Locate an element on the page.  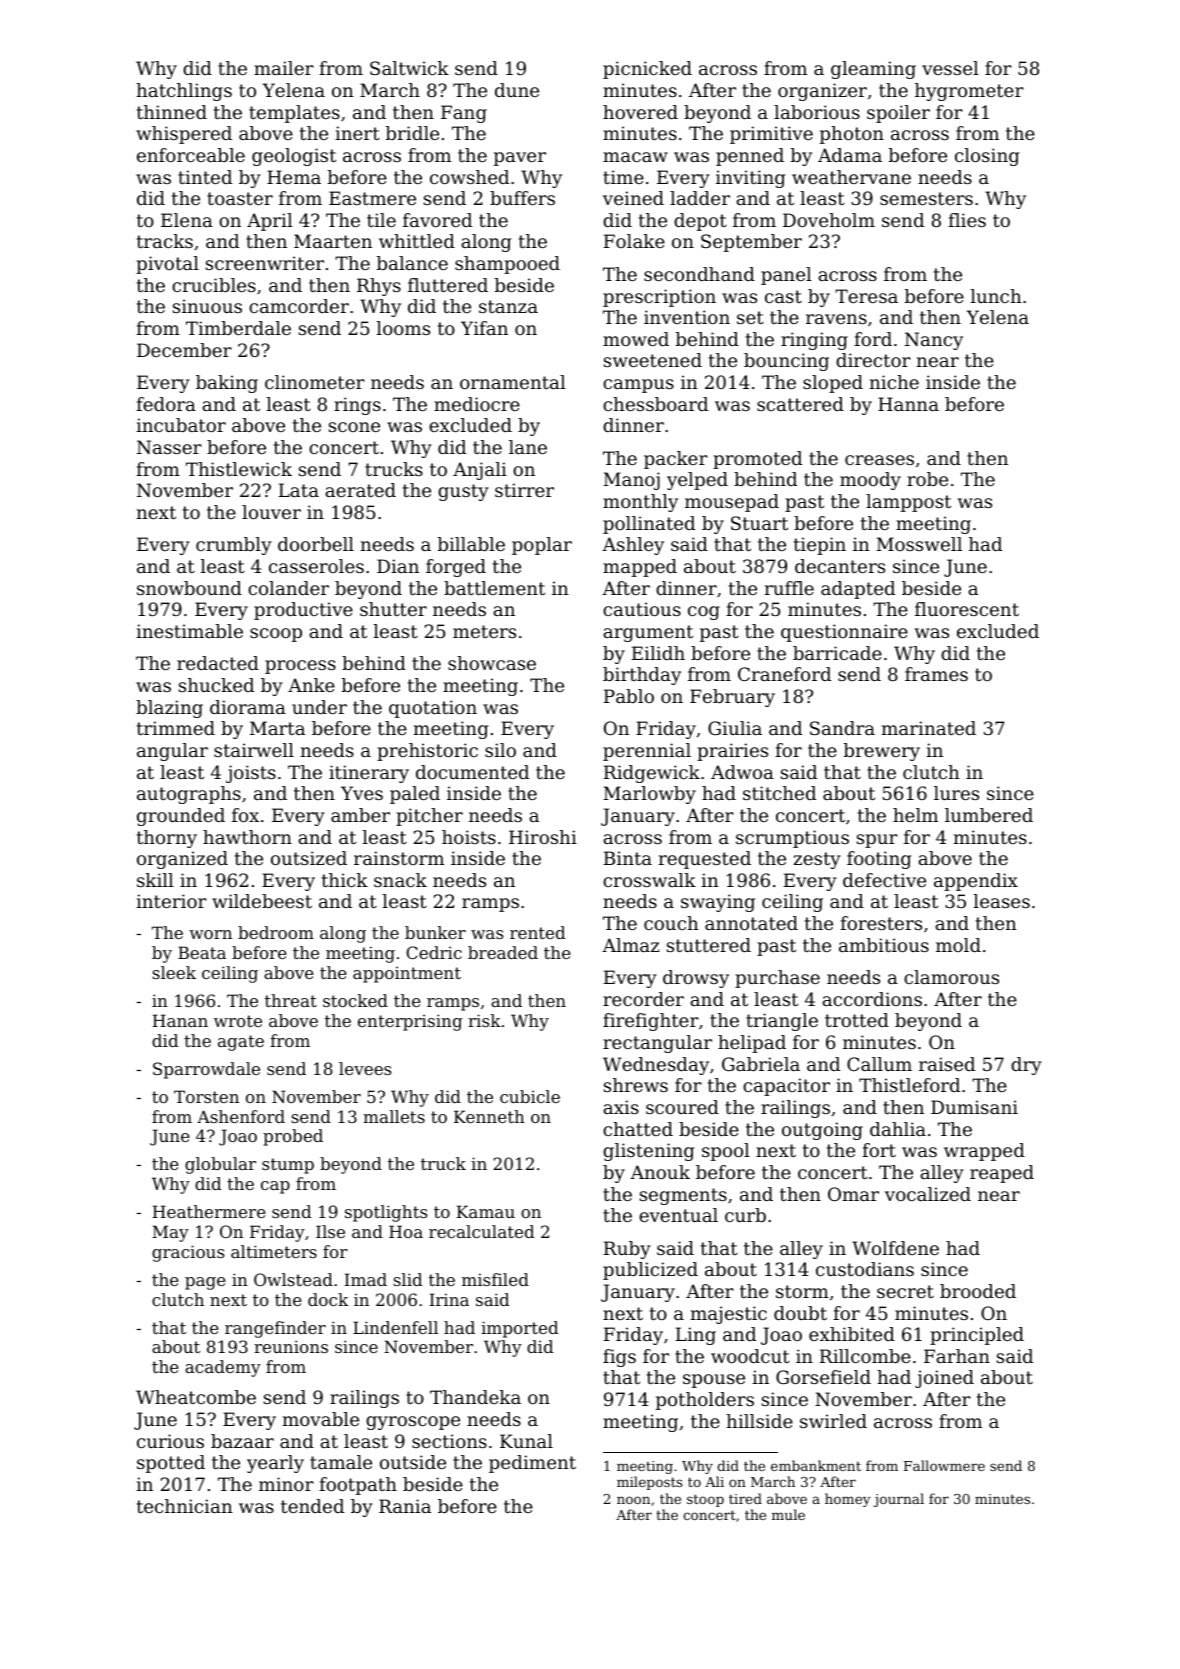
showcase is located at coordinates (492, 663).
